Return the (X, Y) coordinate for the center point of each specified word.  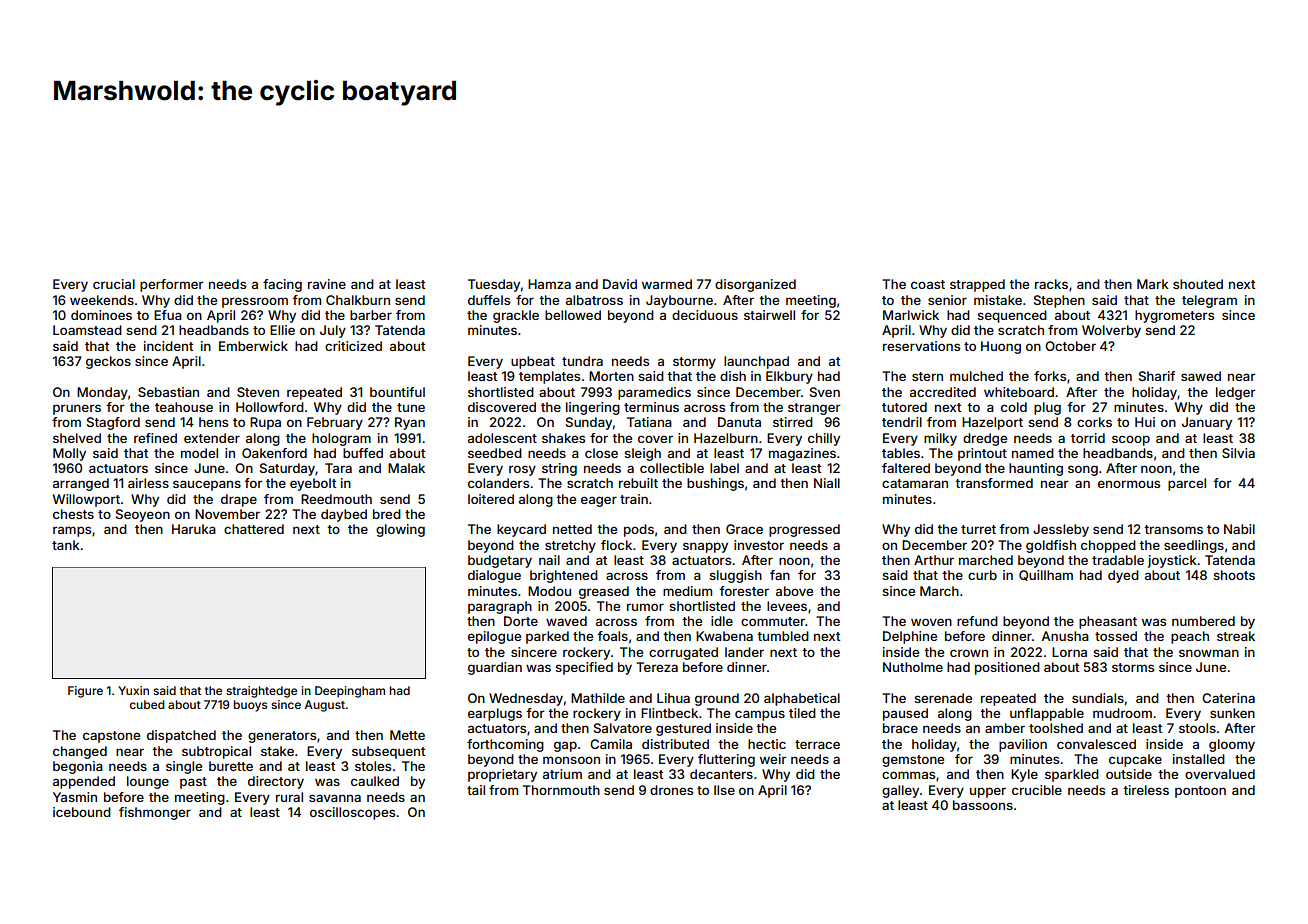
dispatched (181, 736)
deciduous (705, 315)
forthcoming (505, 745)
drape (239, 500)
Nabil (1239, 529)
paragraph (500, 607)
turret (978, 529)
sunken (1232, 713)
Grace (744, 529)
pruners (77, 409)
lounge (148, 782)
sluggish (735, 576)
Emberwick (253, 346)
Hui (1145, 422)
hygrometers (1174, 316)
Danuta (739, 422)
